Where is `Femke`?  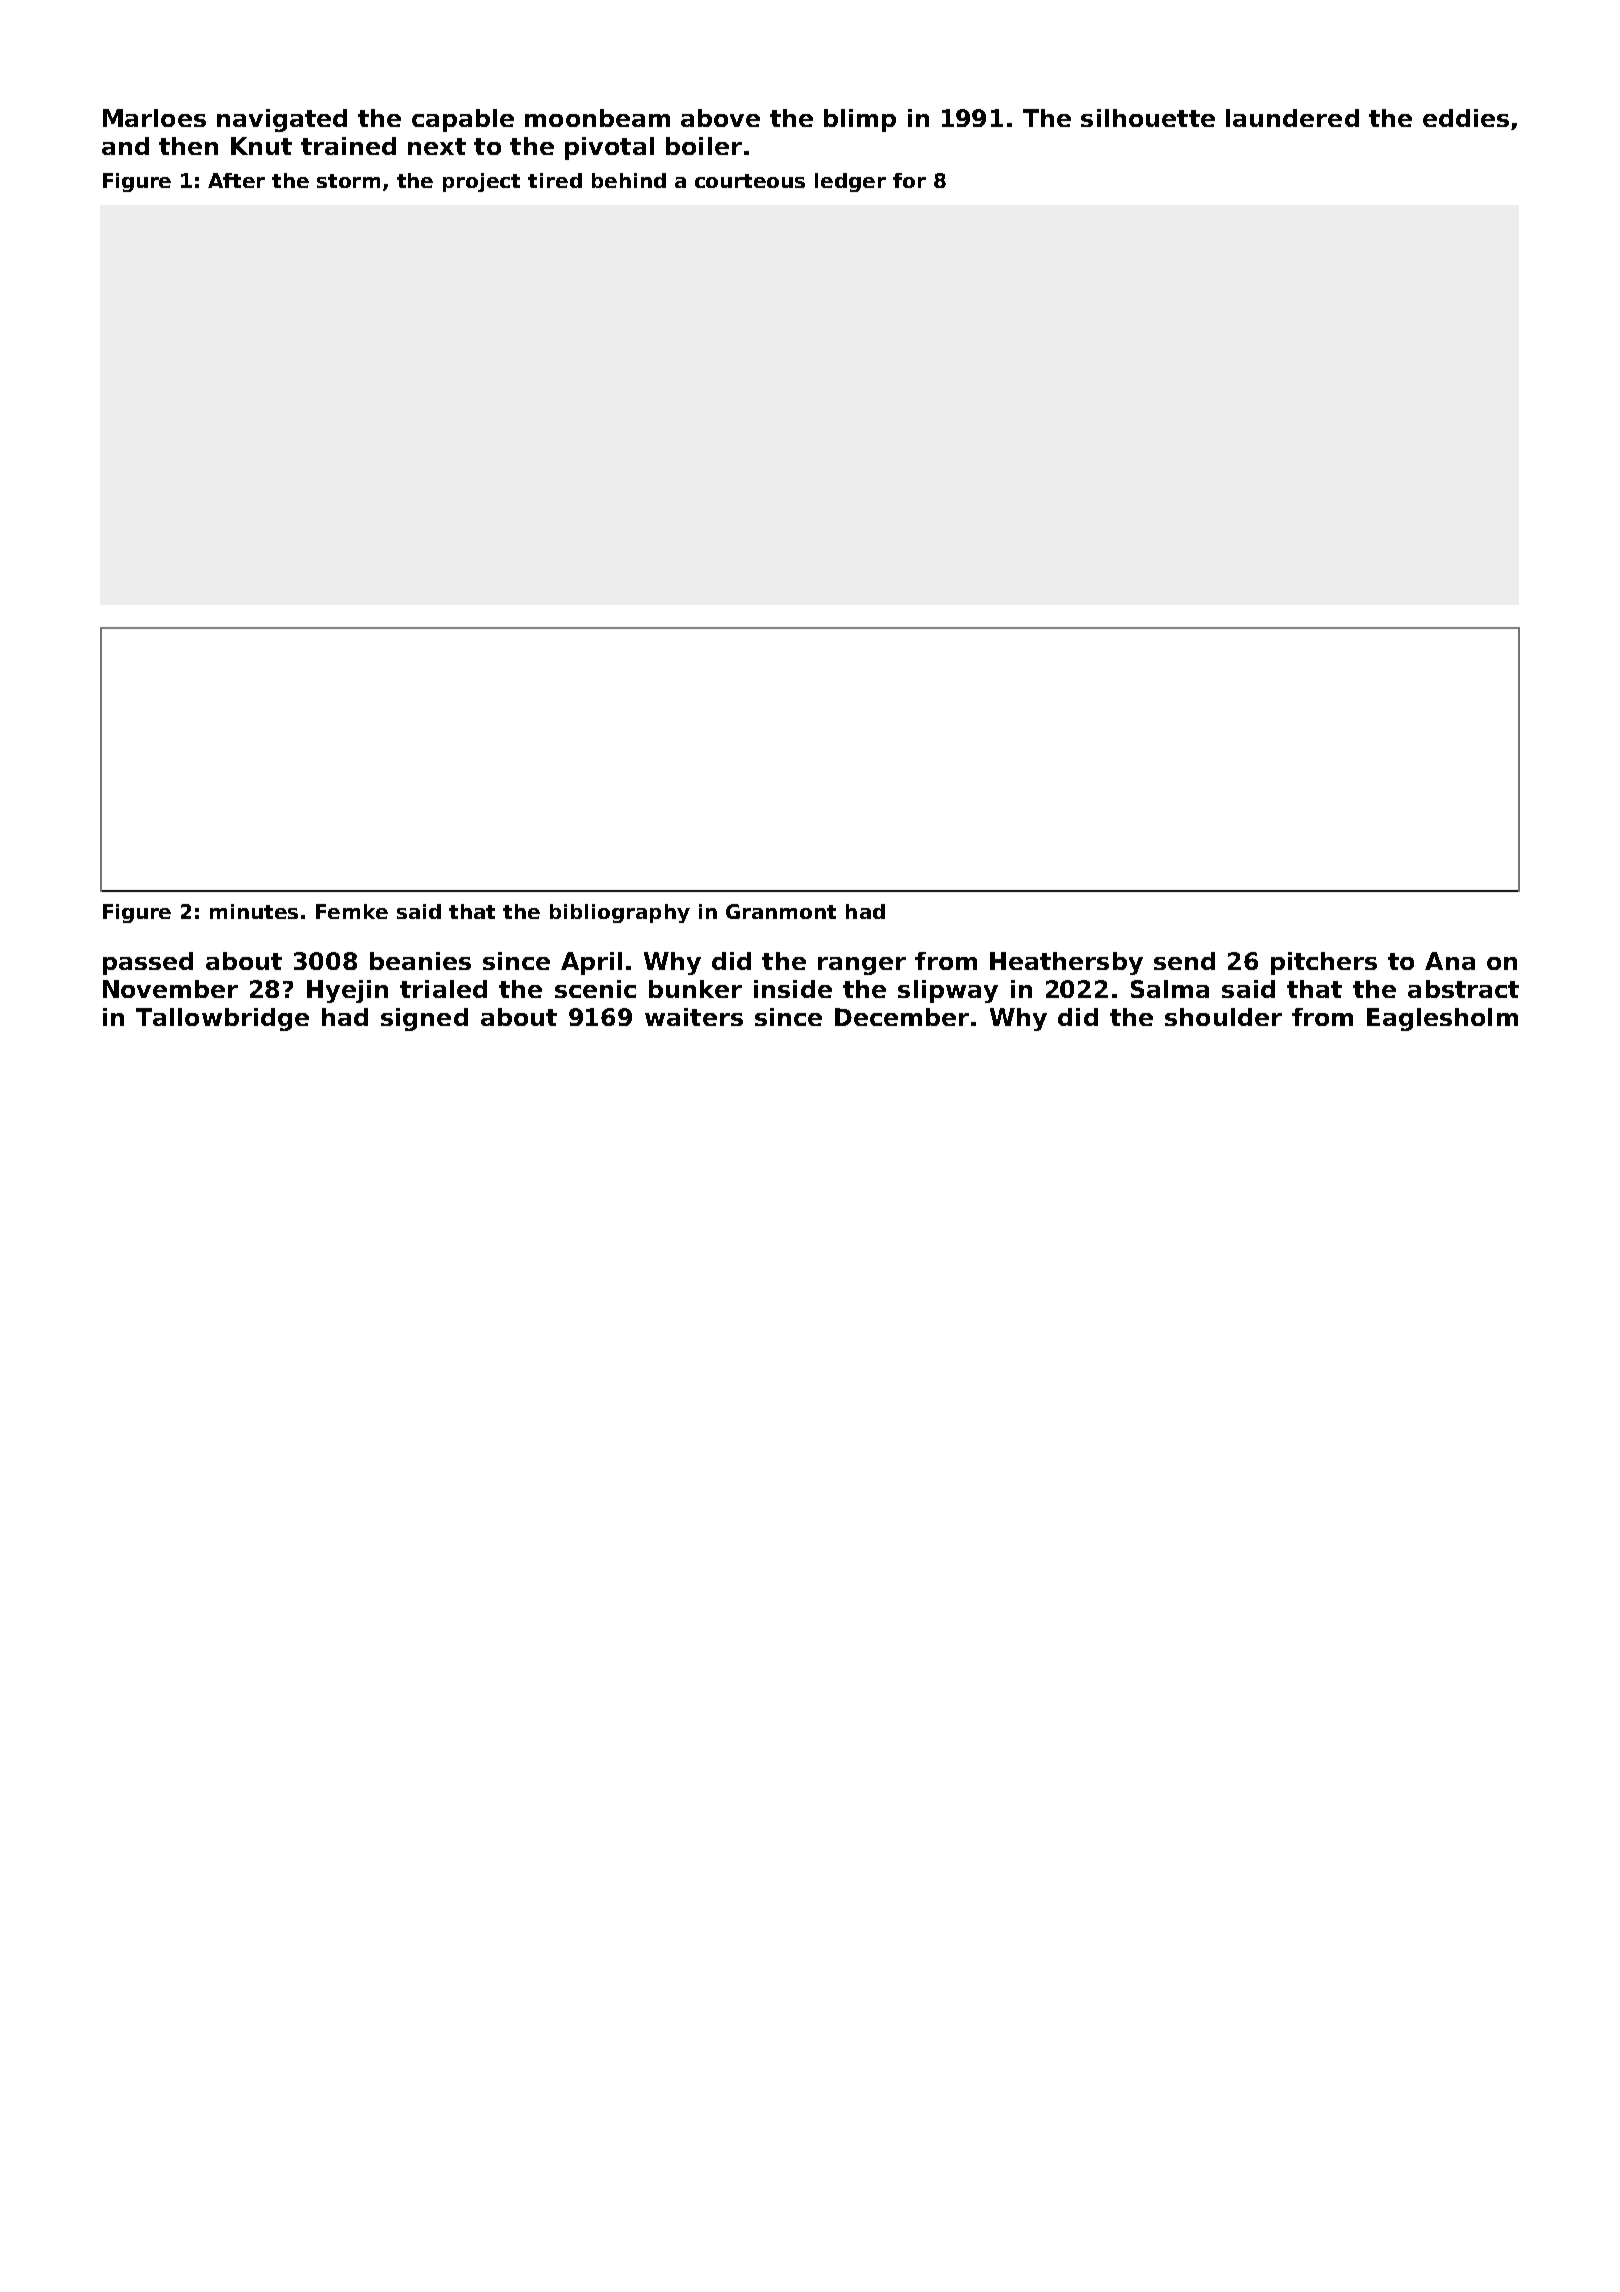 Femke is located at coordinates (352, 911).
